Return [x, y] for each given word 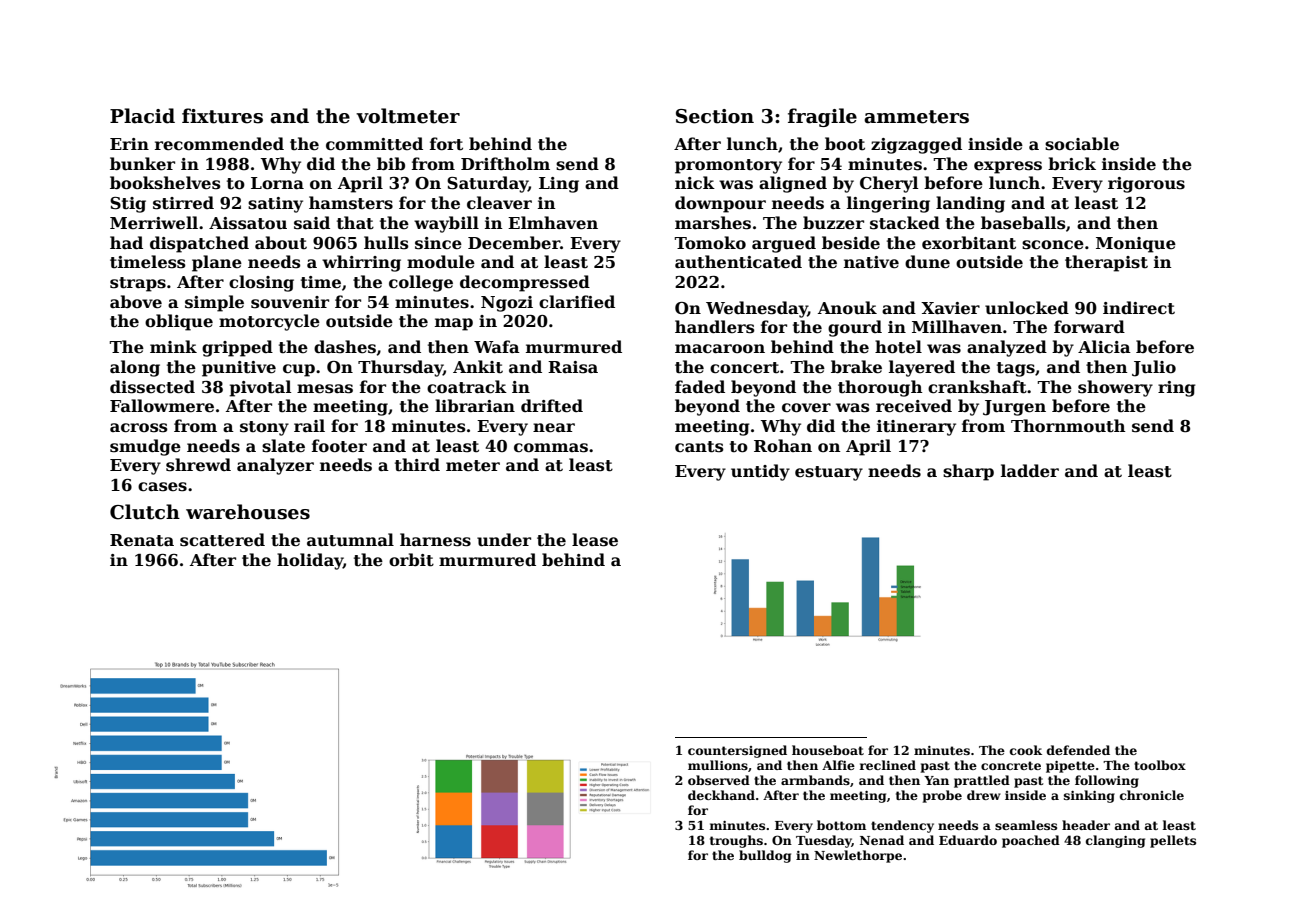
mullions [718, 765]
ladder [1030, 470]
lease [595, 540]
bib [391, 163]
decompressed [525, 283]
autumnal [350, 540]
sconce [1053, 245]
